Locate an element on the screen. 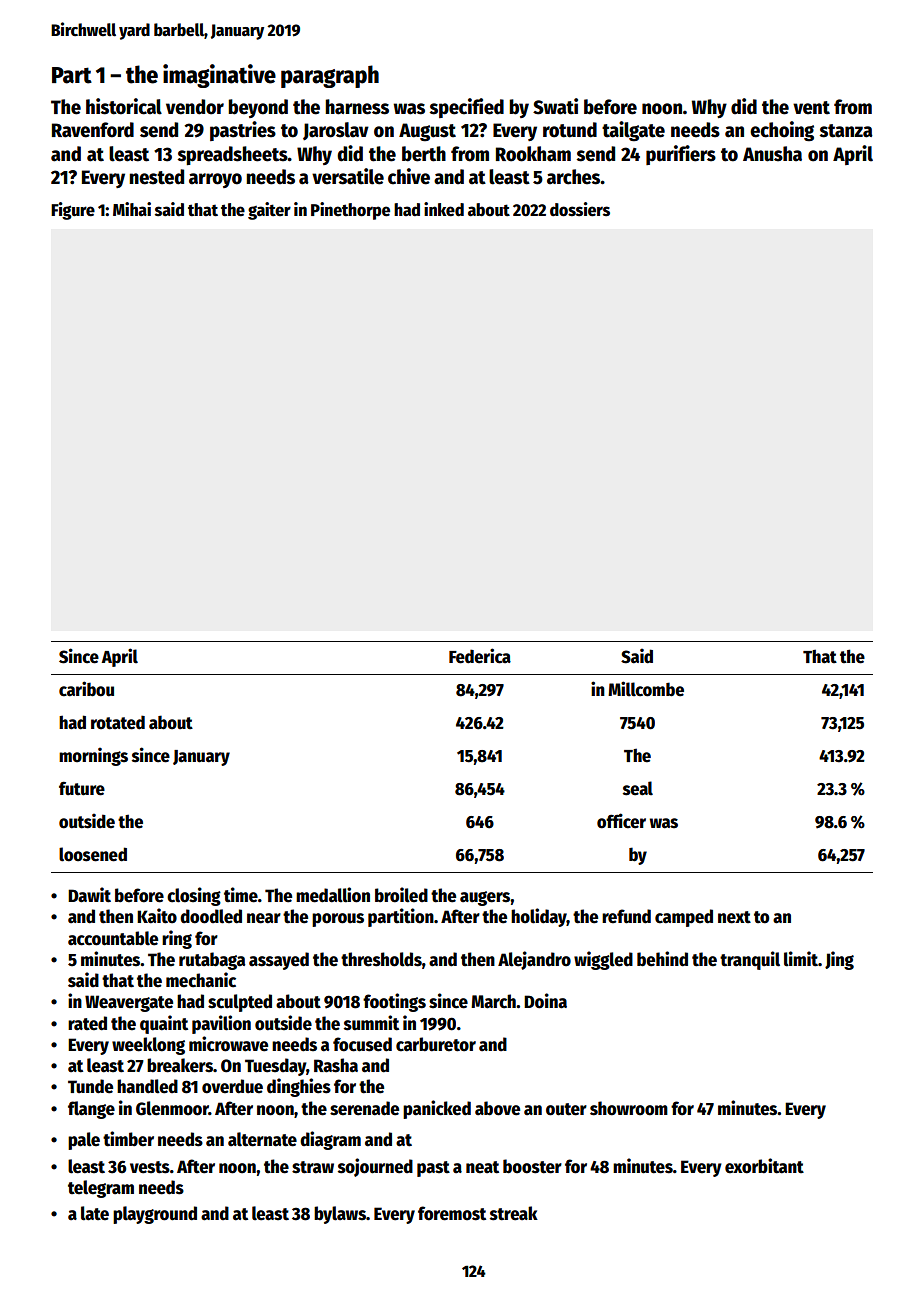 The height and width of the screenshot is (1308, 924). Anusha is located at coordinates (772, 154).
